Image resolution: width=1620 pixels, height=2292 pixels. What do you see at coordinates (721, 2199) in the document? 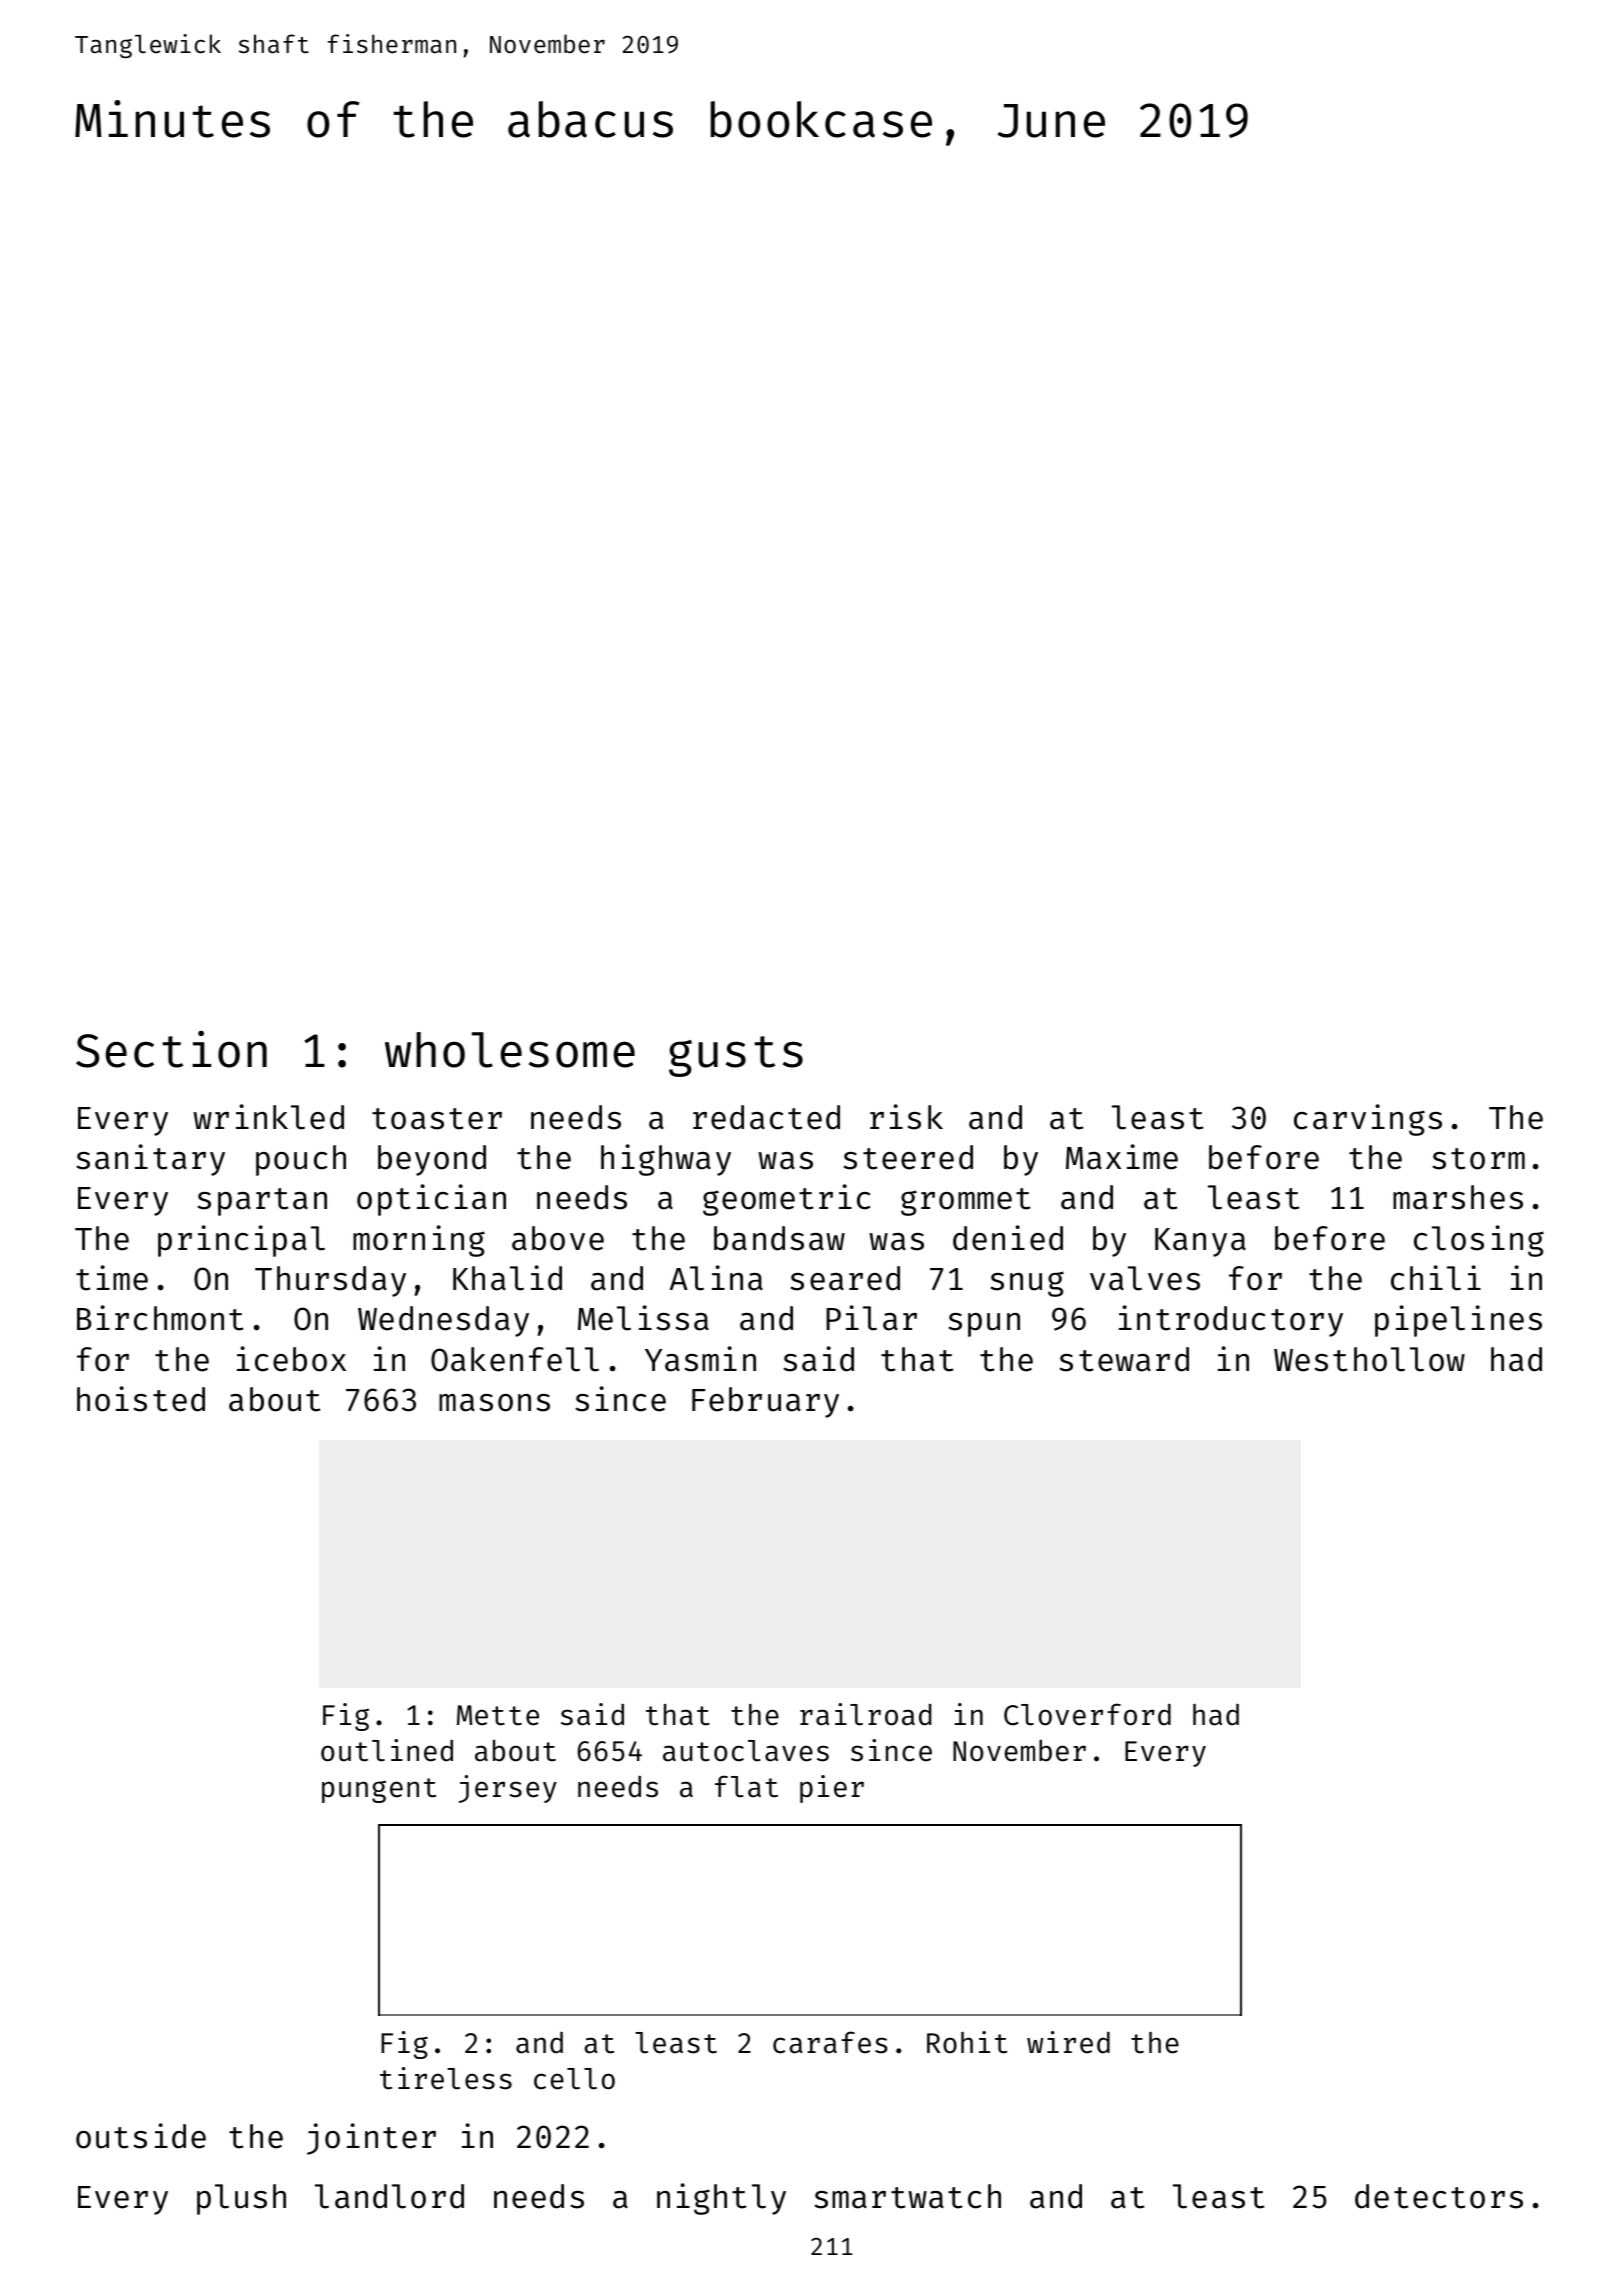
I see `nightly` at bounding box center [721, 2199].
